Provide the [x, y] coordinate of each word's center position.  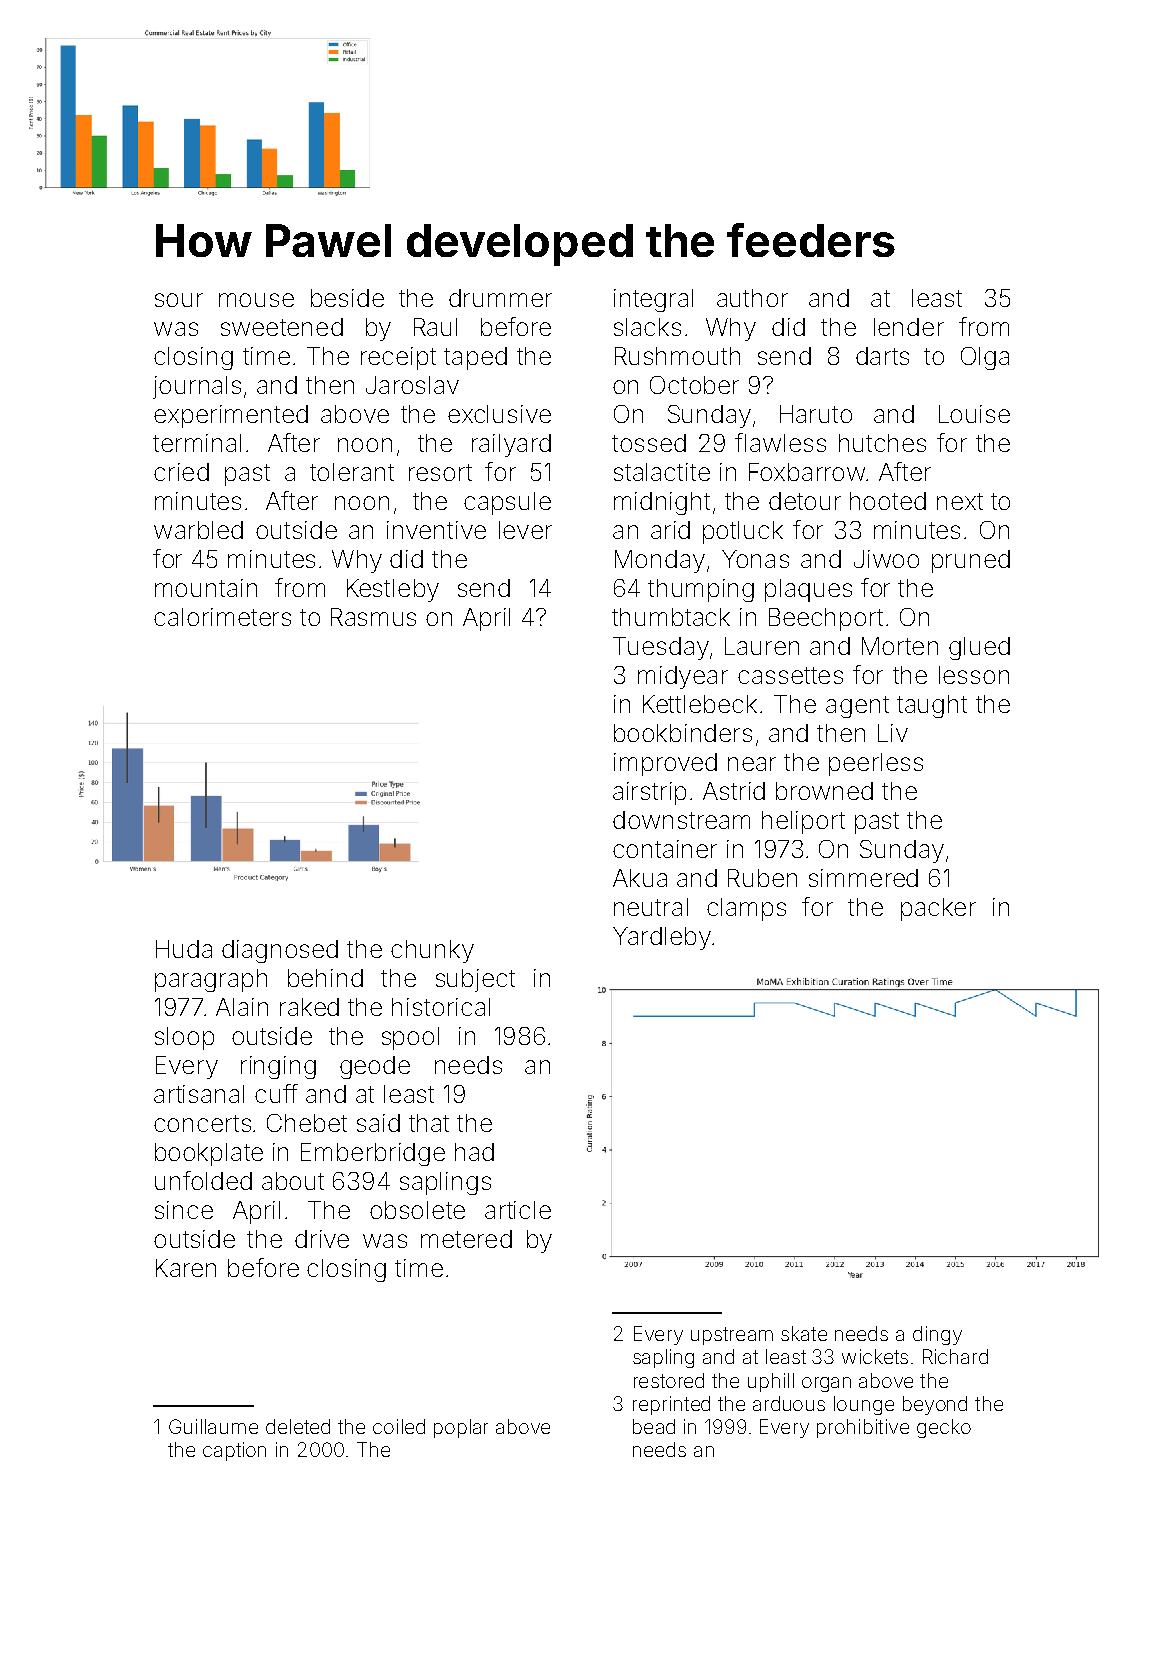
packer [938, 909]
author [752, 298]
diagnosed [280, 951]
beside [347, 298]
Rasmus [373, 617]
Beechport [826, 619]
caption [234, 1451]
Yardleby [662, 938]
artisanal [199, 1094]
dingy [937, 1335]
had [474, 1152]
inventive [436, 530]
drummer [500, 298]
